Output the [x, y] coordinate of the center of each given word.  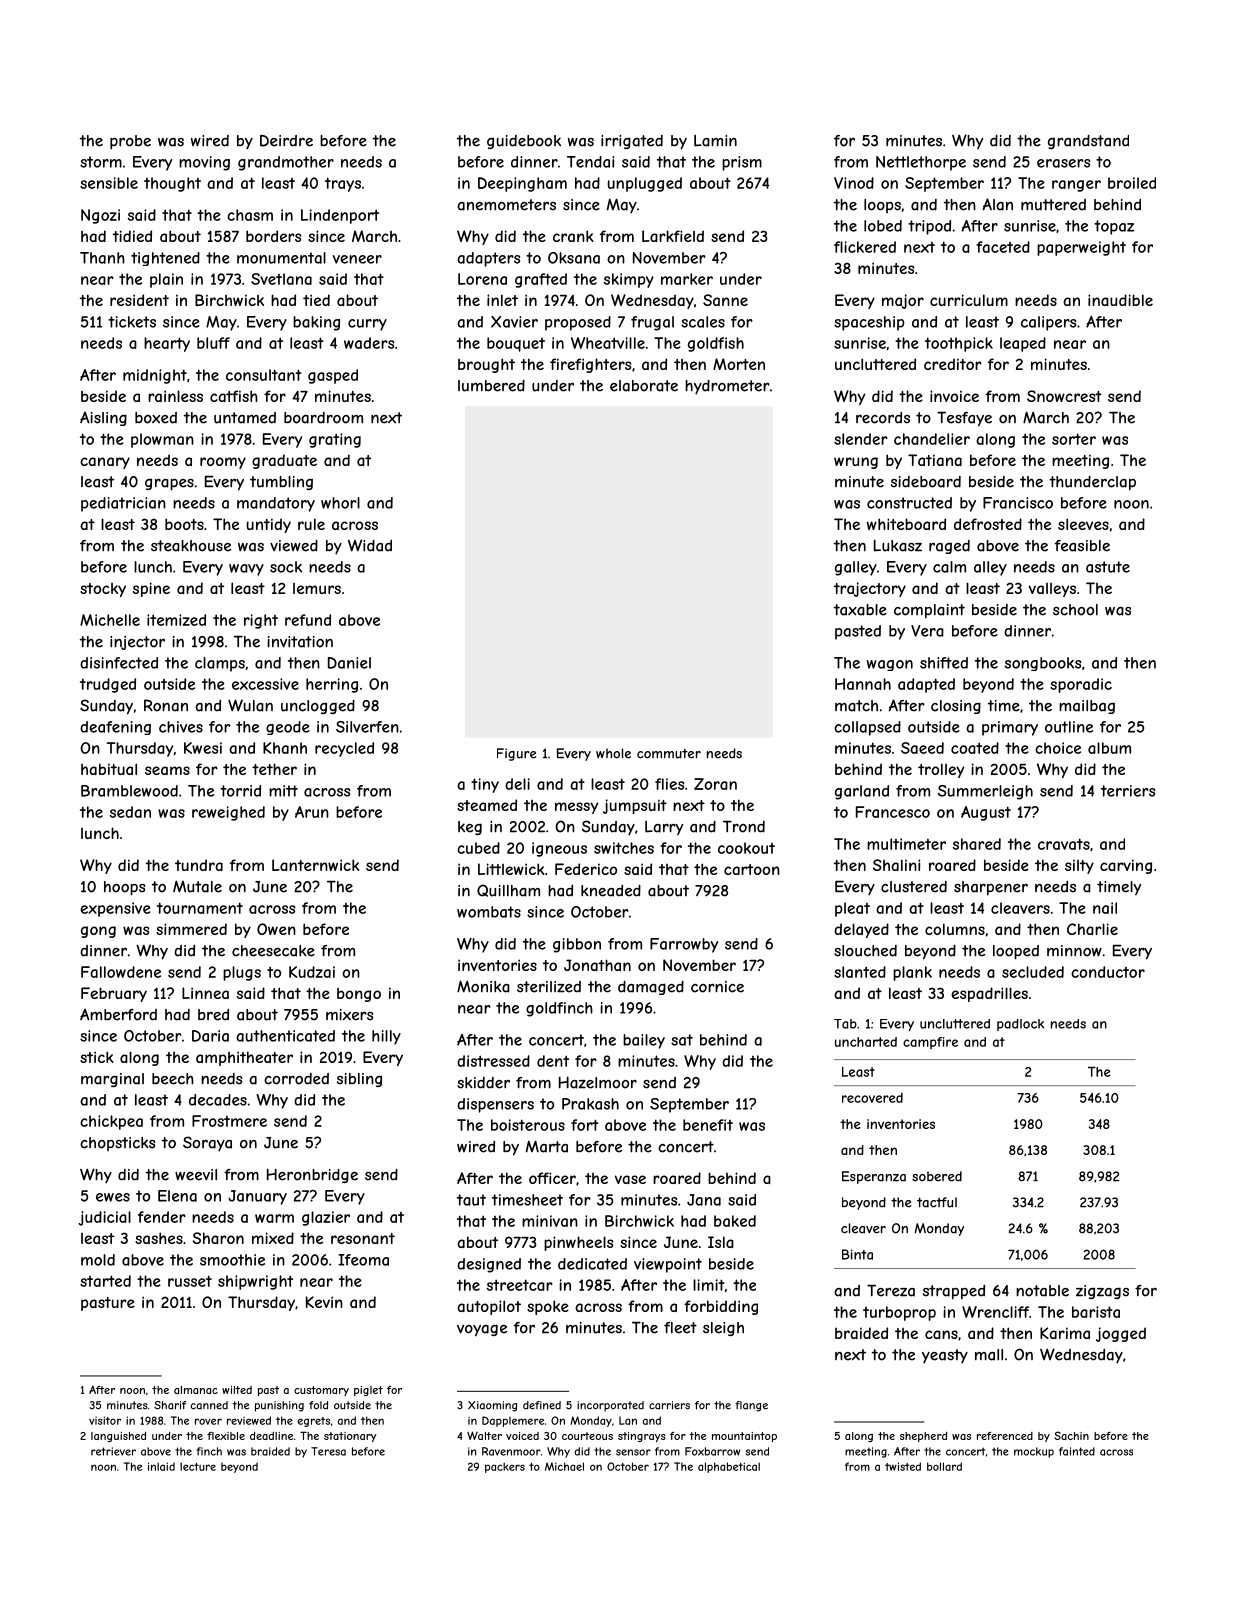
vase [630, 1179]
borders [273, 236]
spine [151, 589]
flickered [865, 247]
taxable [860, 610]
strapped [954, 1292]
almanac [196, 1390]
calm [949, 567]
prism [742, 163]
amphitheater [244, 1058]
